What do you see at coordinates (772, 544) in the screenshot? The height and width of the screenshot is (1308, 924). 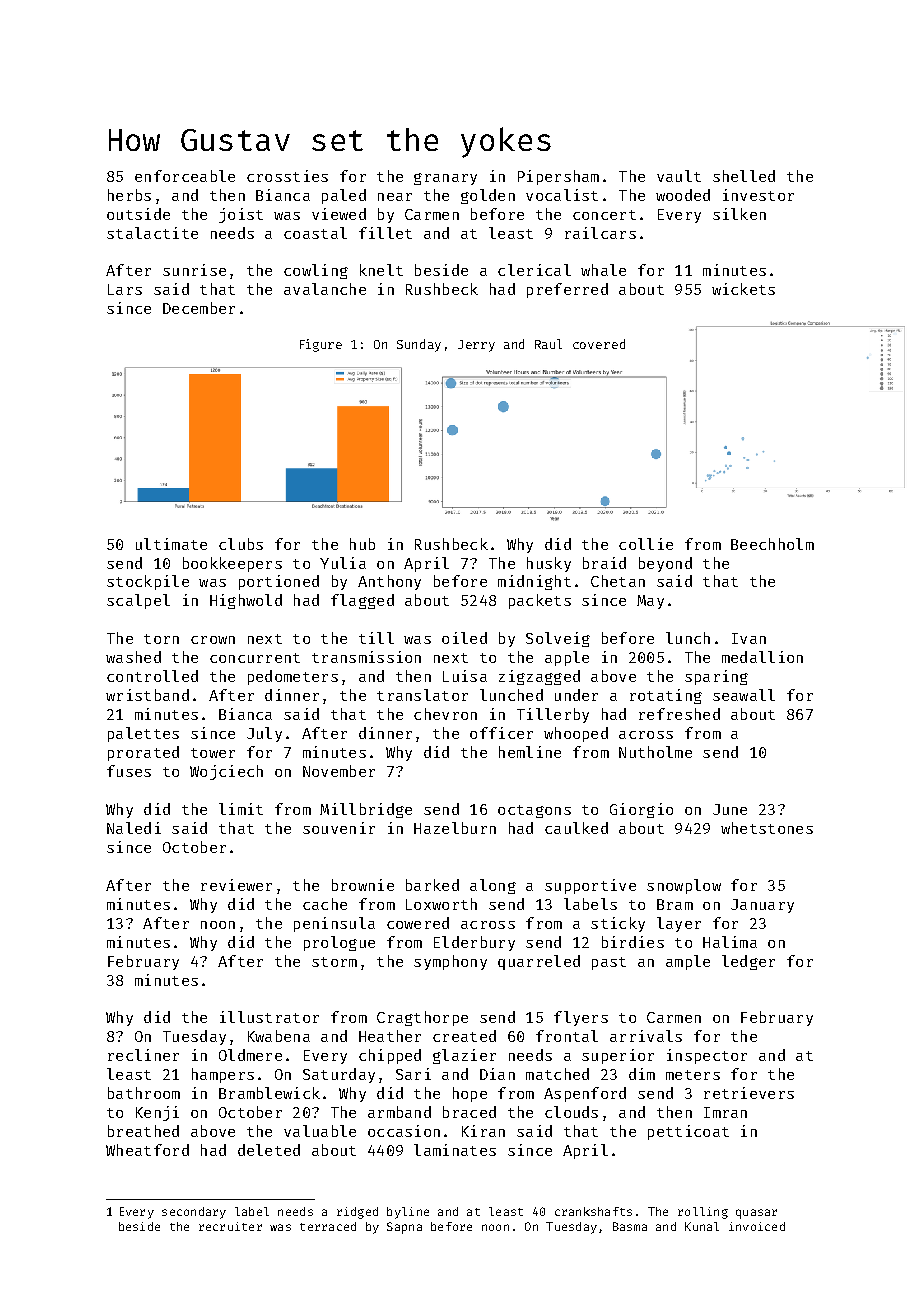 I see `Beechholm` at bounding box center [772, 544].
